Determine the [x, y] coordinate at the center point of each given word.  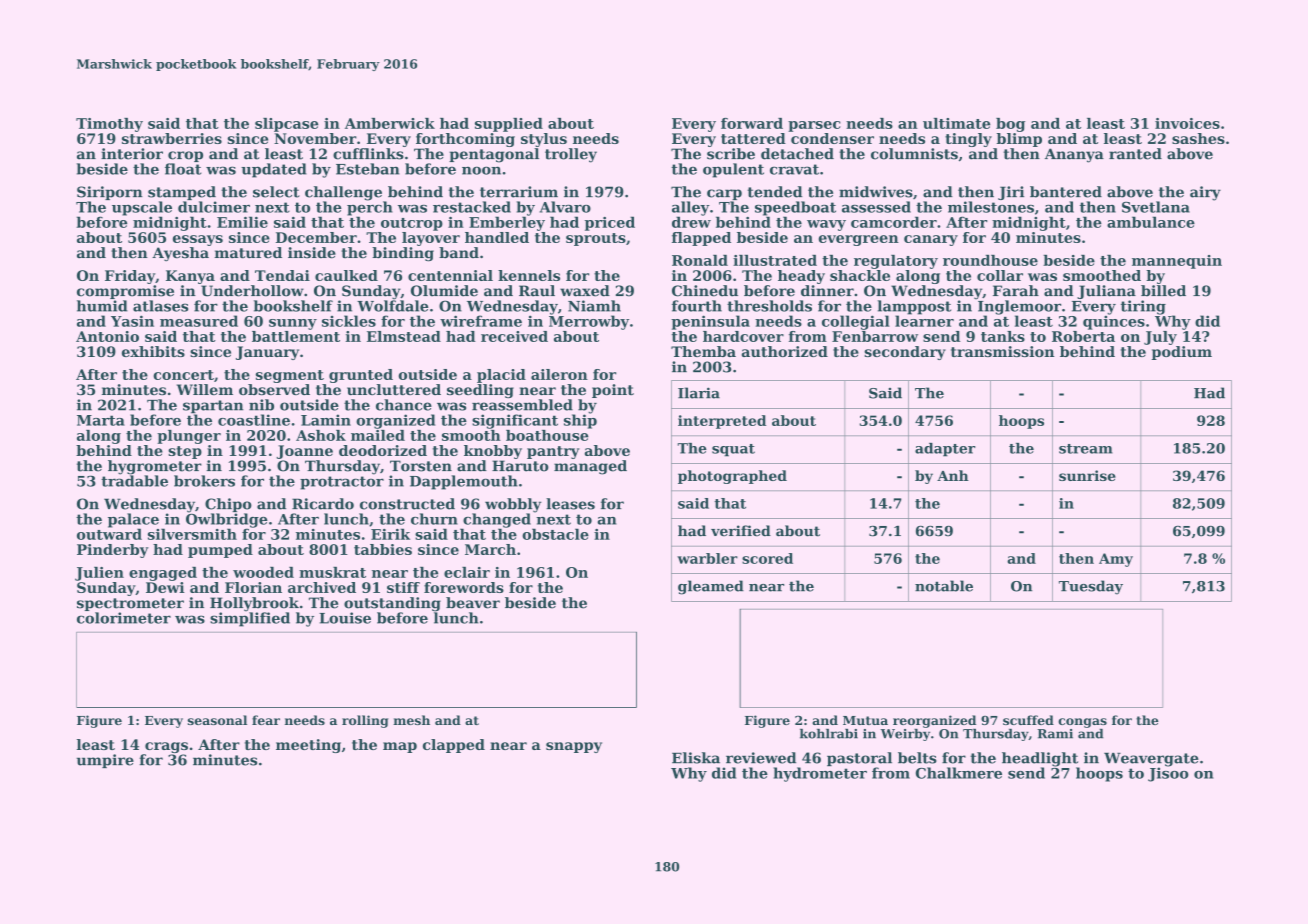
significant [515, 421]
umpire [105, 761]
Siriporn [110, 193]
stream [1086, 449]
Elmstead [404, 336]
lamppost [914, 307]
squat [733, 450]
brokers [204, 481]
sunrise [1087, 475]
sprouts [596, 239]
